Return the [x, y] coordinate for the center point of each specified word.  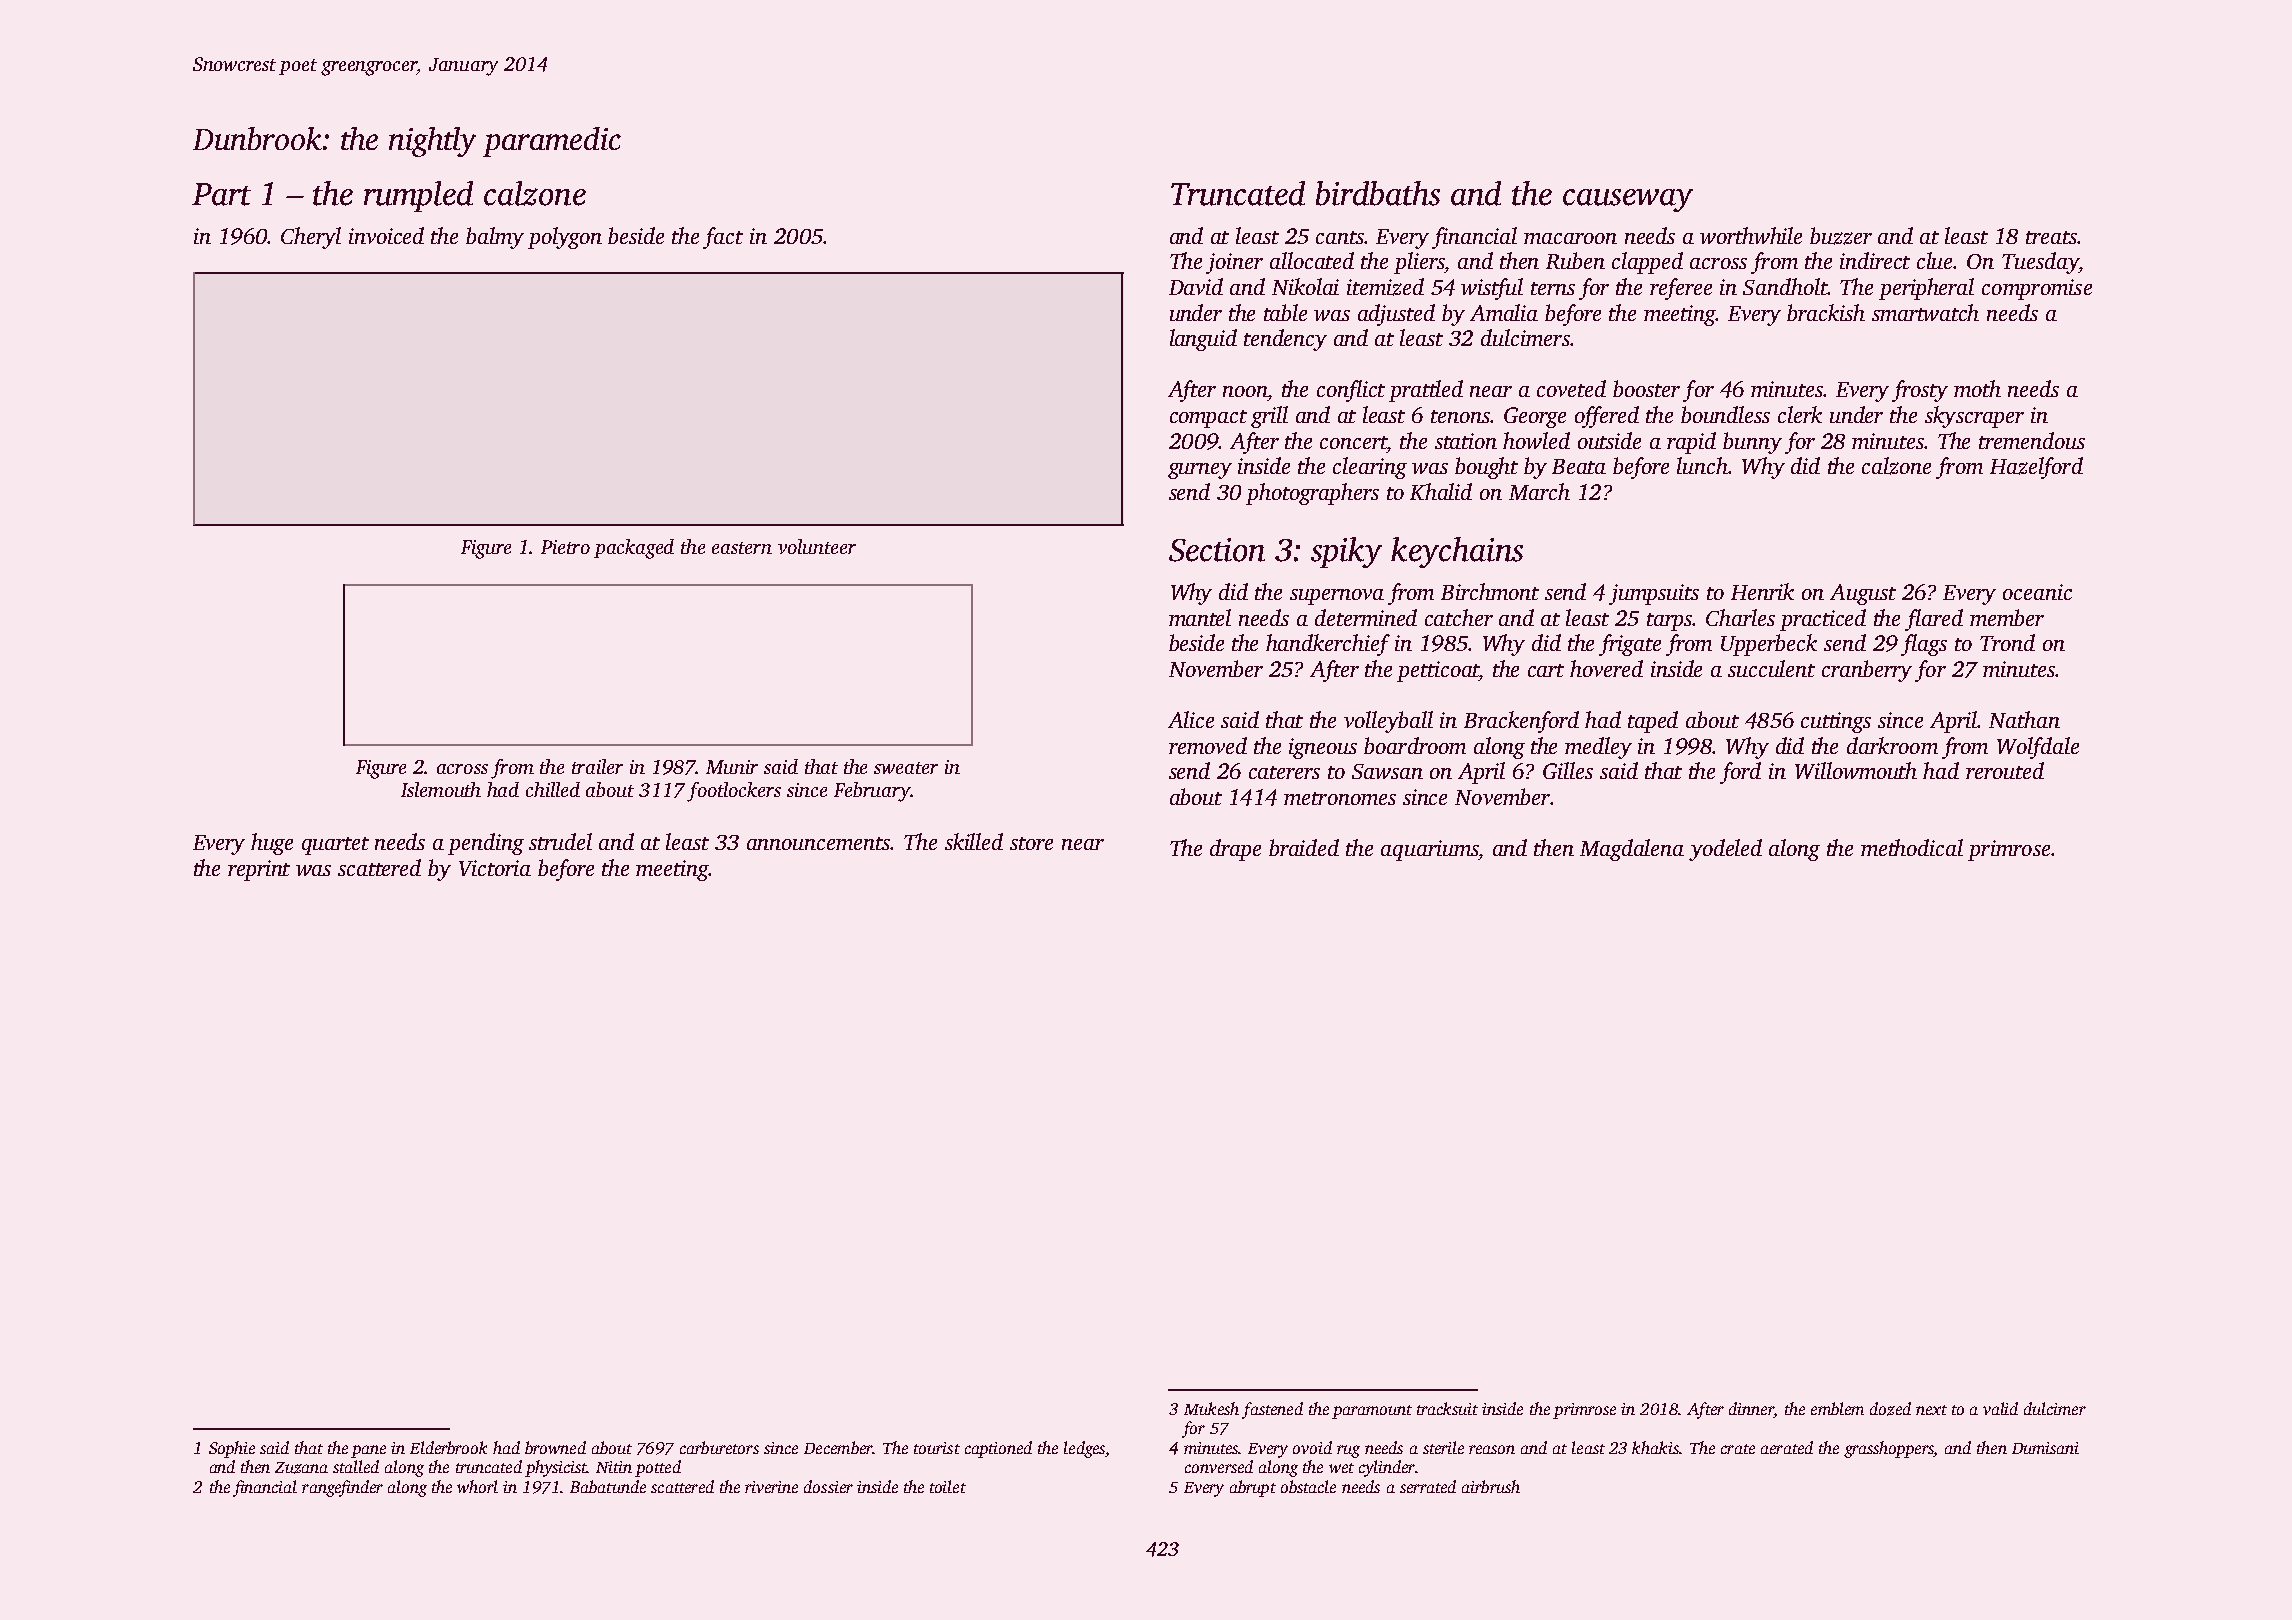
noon [1245, 391]
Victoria [495, 868]
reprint [259, 870]
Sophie [232, 1449]
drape [1235, 850]
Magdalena [1632, 850]
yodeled [1725, 850]
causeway [1628, 200]
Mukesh [1211, 1408]
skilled [974, 841]
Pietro [565, 547]
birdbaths [1378, 193]
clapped [1647, 263]
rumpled [418, 196]
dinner [1751, 1410]
